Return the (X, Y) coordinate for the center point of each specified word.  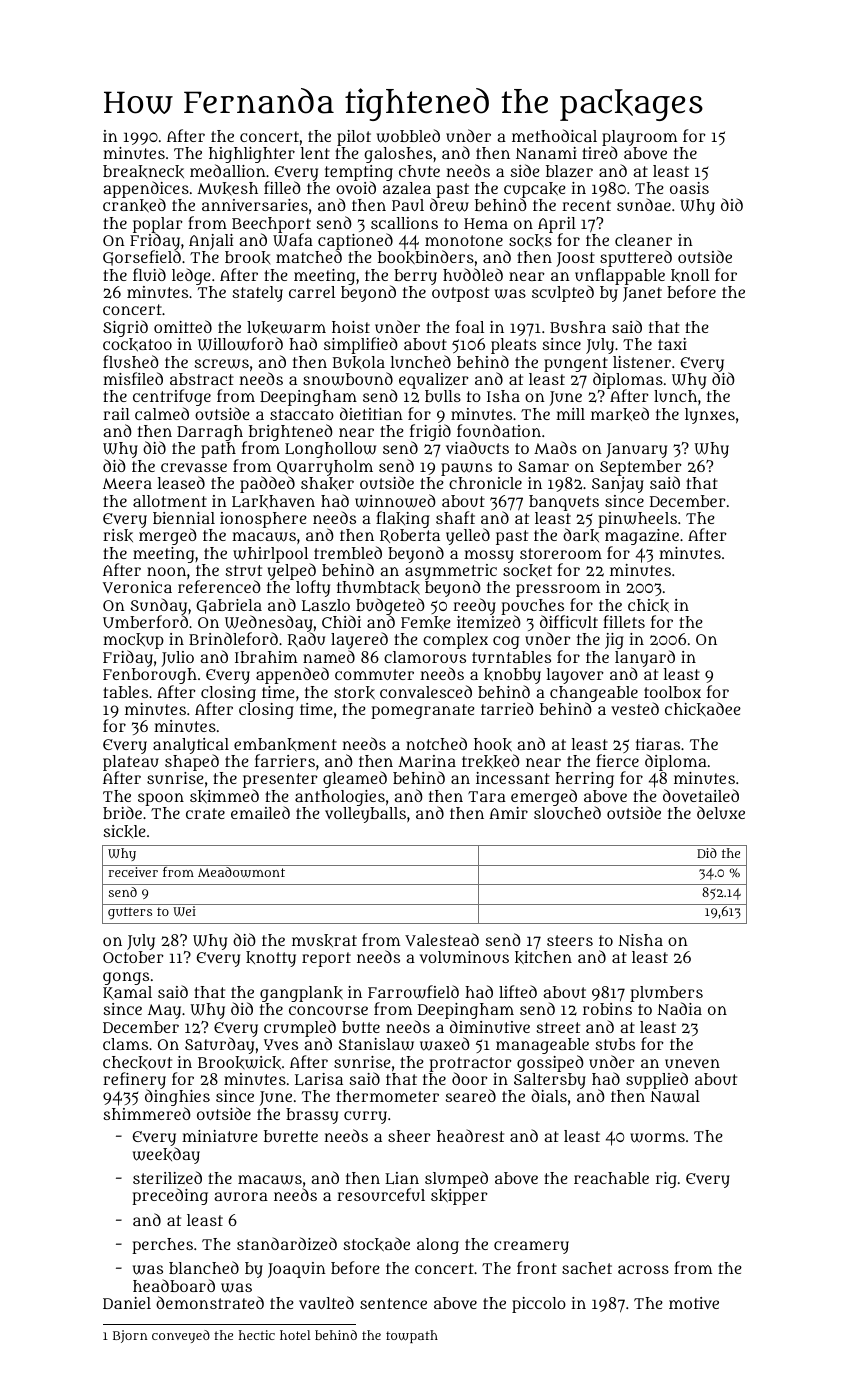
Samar (543, 466)
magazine (642, 537)
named (329, 656)
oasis (689, 188)
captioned (355, 242)
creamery (531, 1247)
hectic (257, 1335)
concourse (328, 1010)
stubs (615, 1044)
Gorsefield (142, 258)
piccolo (539, 1305)
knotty (271, 959)
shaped (192, 763)
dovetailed (701, 795)
